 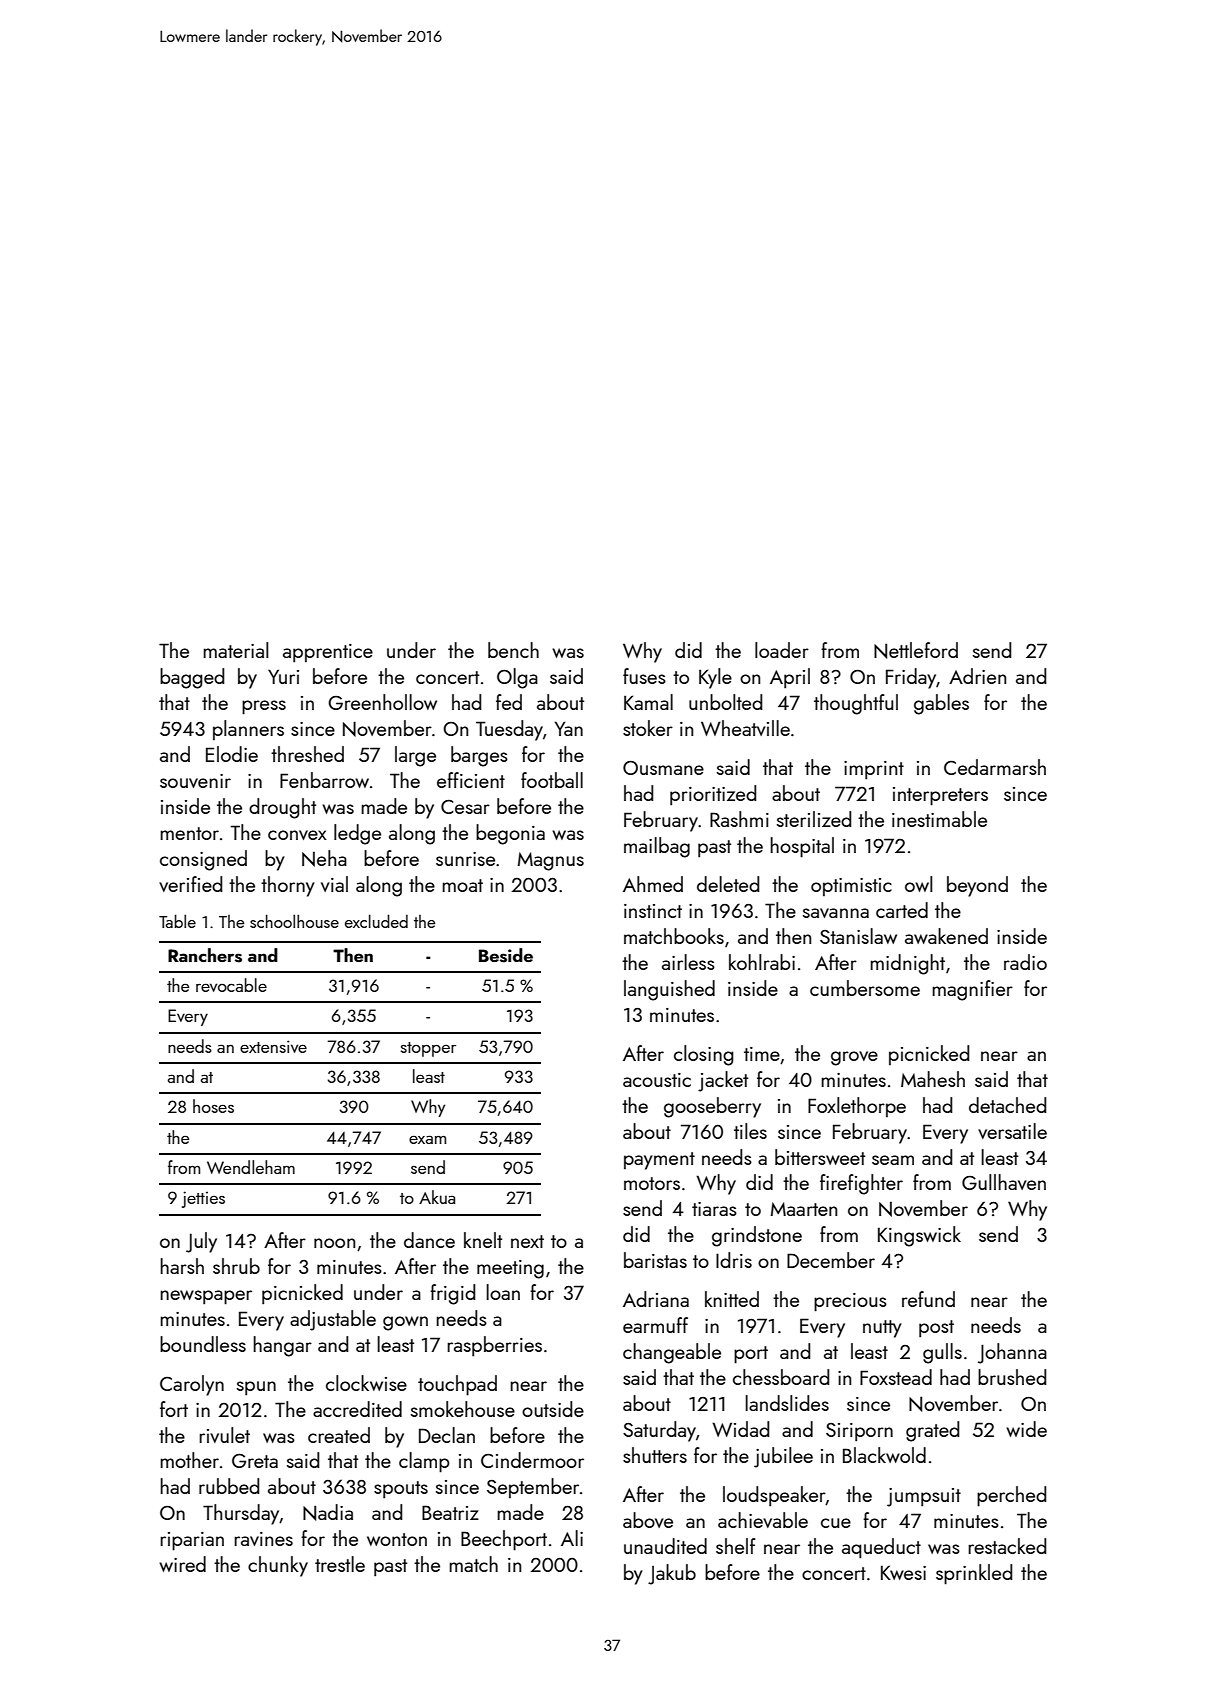 I want to click on ravines, so click(x=263, y=1539).
